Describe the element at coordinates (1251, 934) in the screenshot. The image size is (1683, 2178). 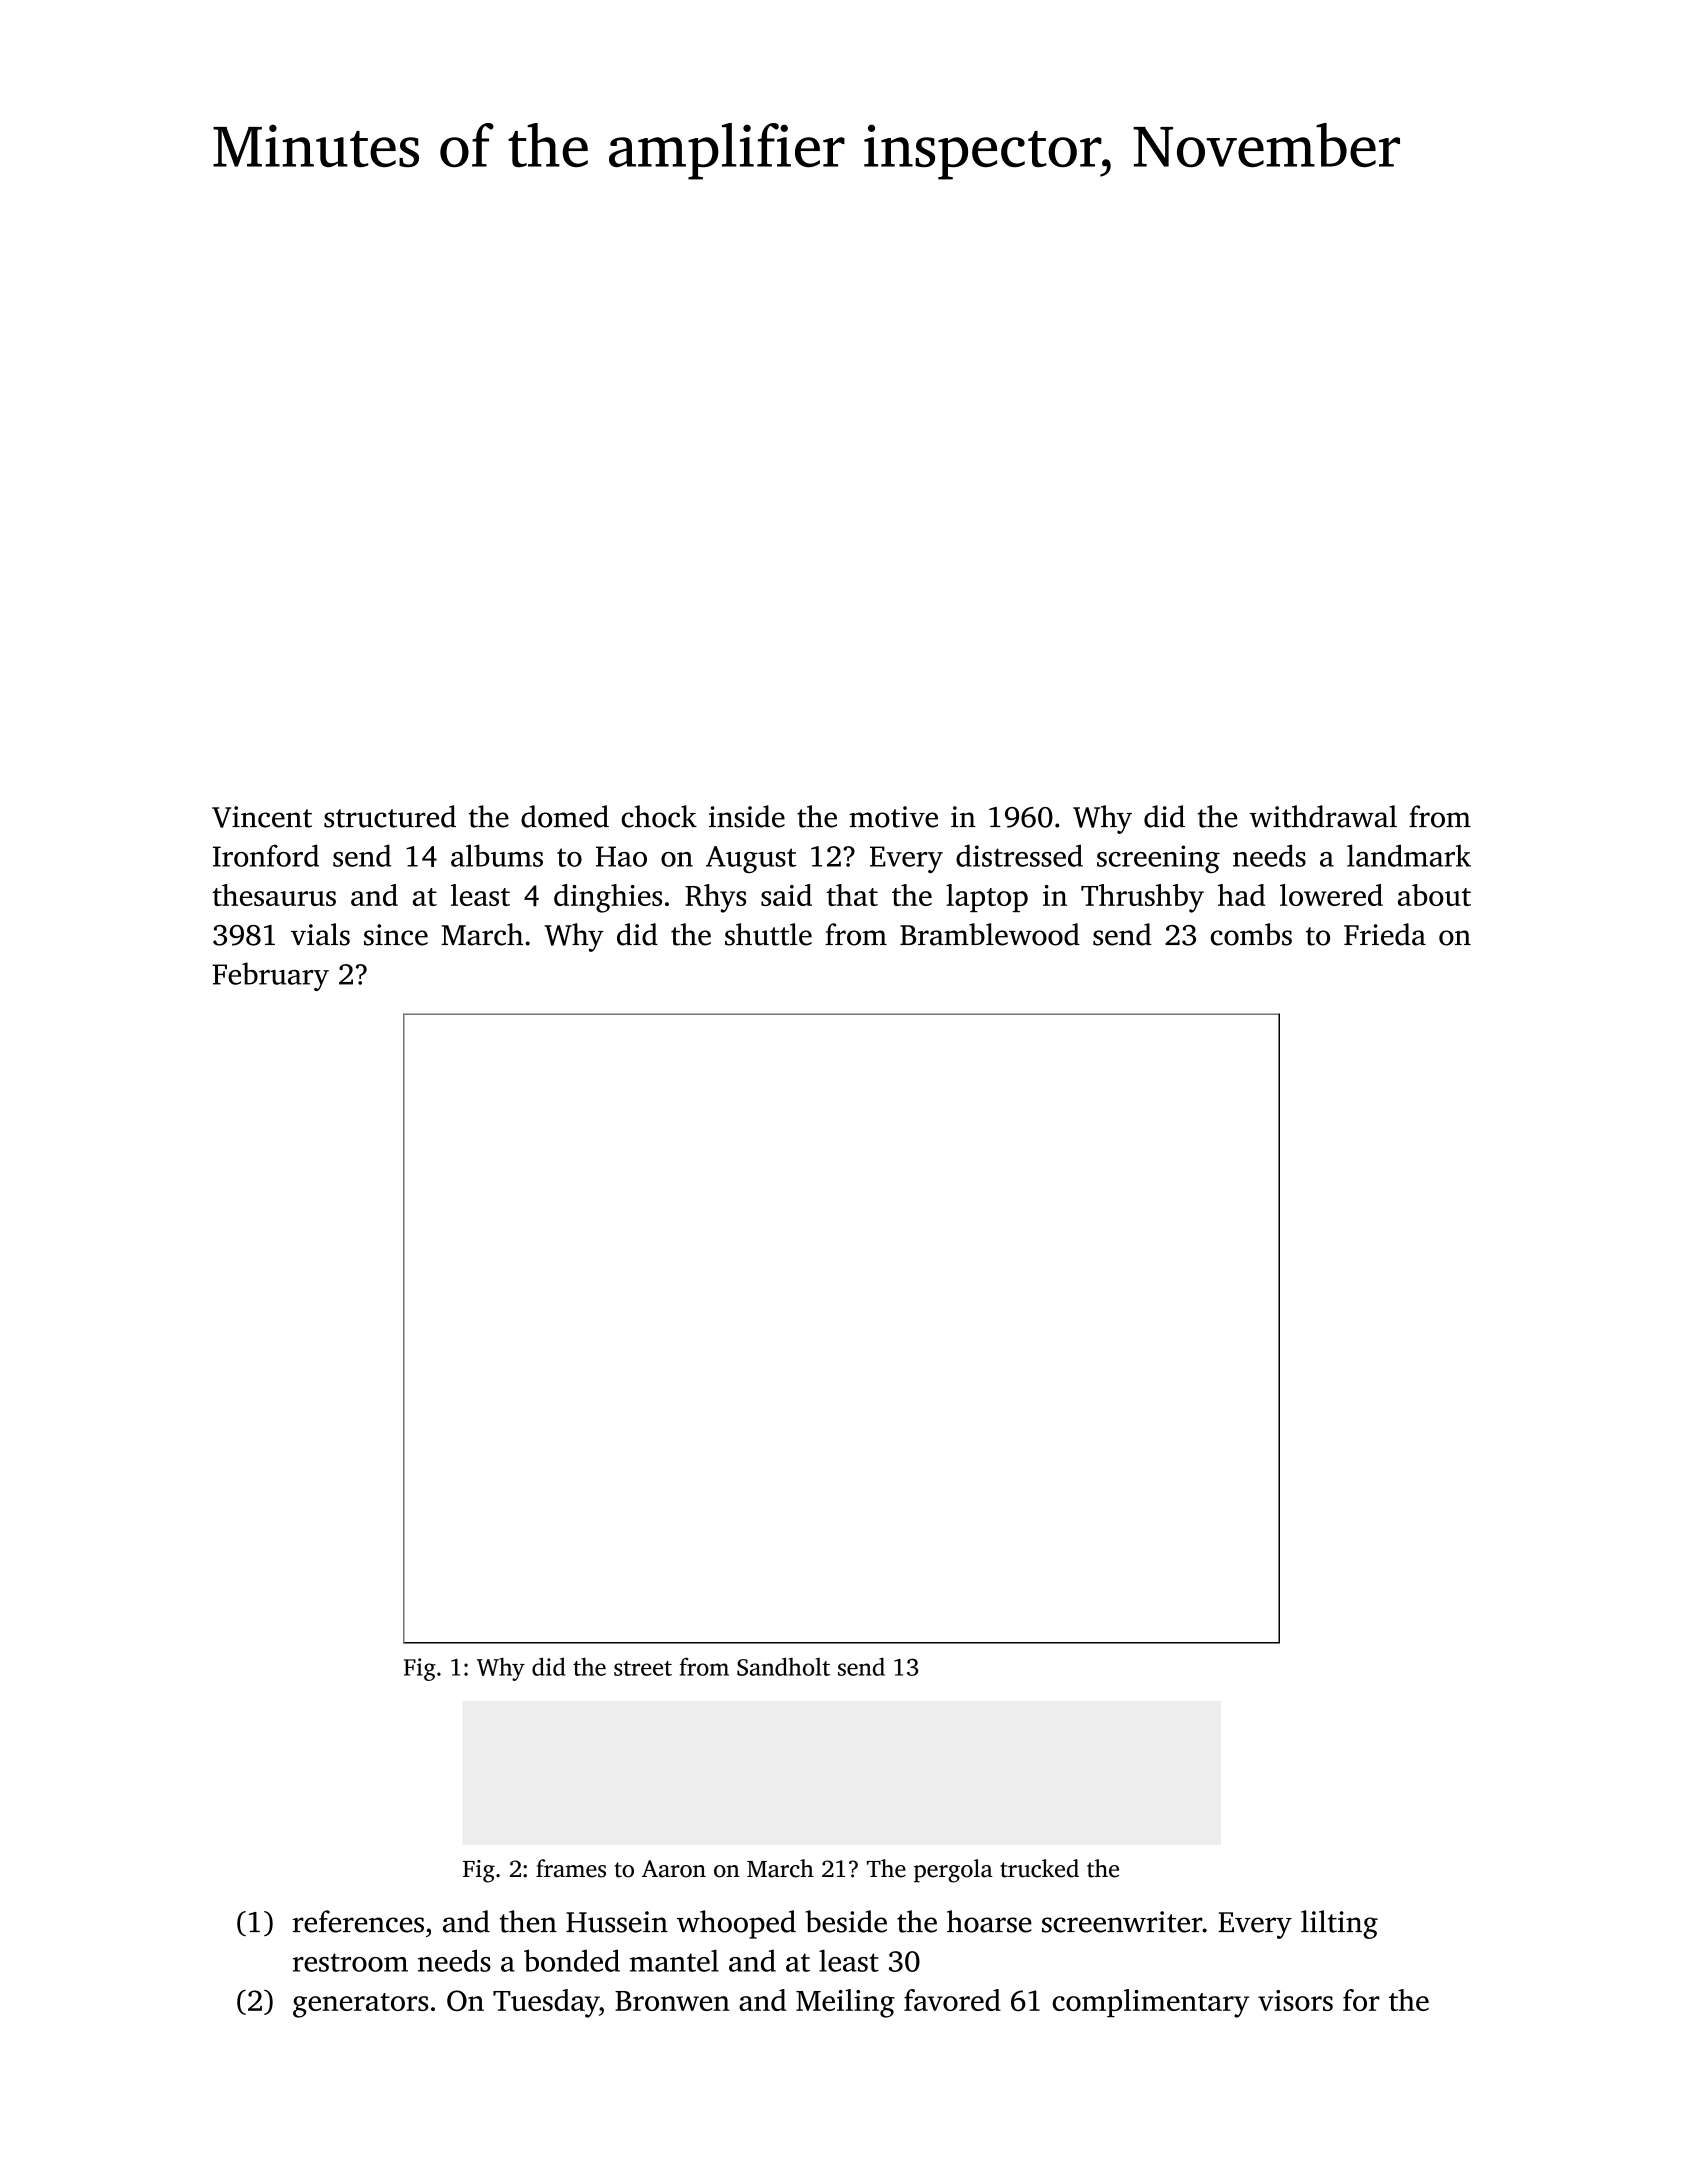
I see `combs` at that location.
